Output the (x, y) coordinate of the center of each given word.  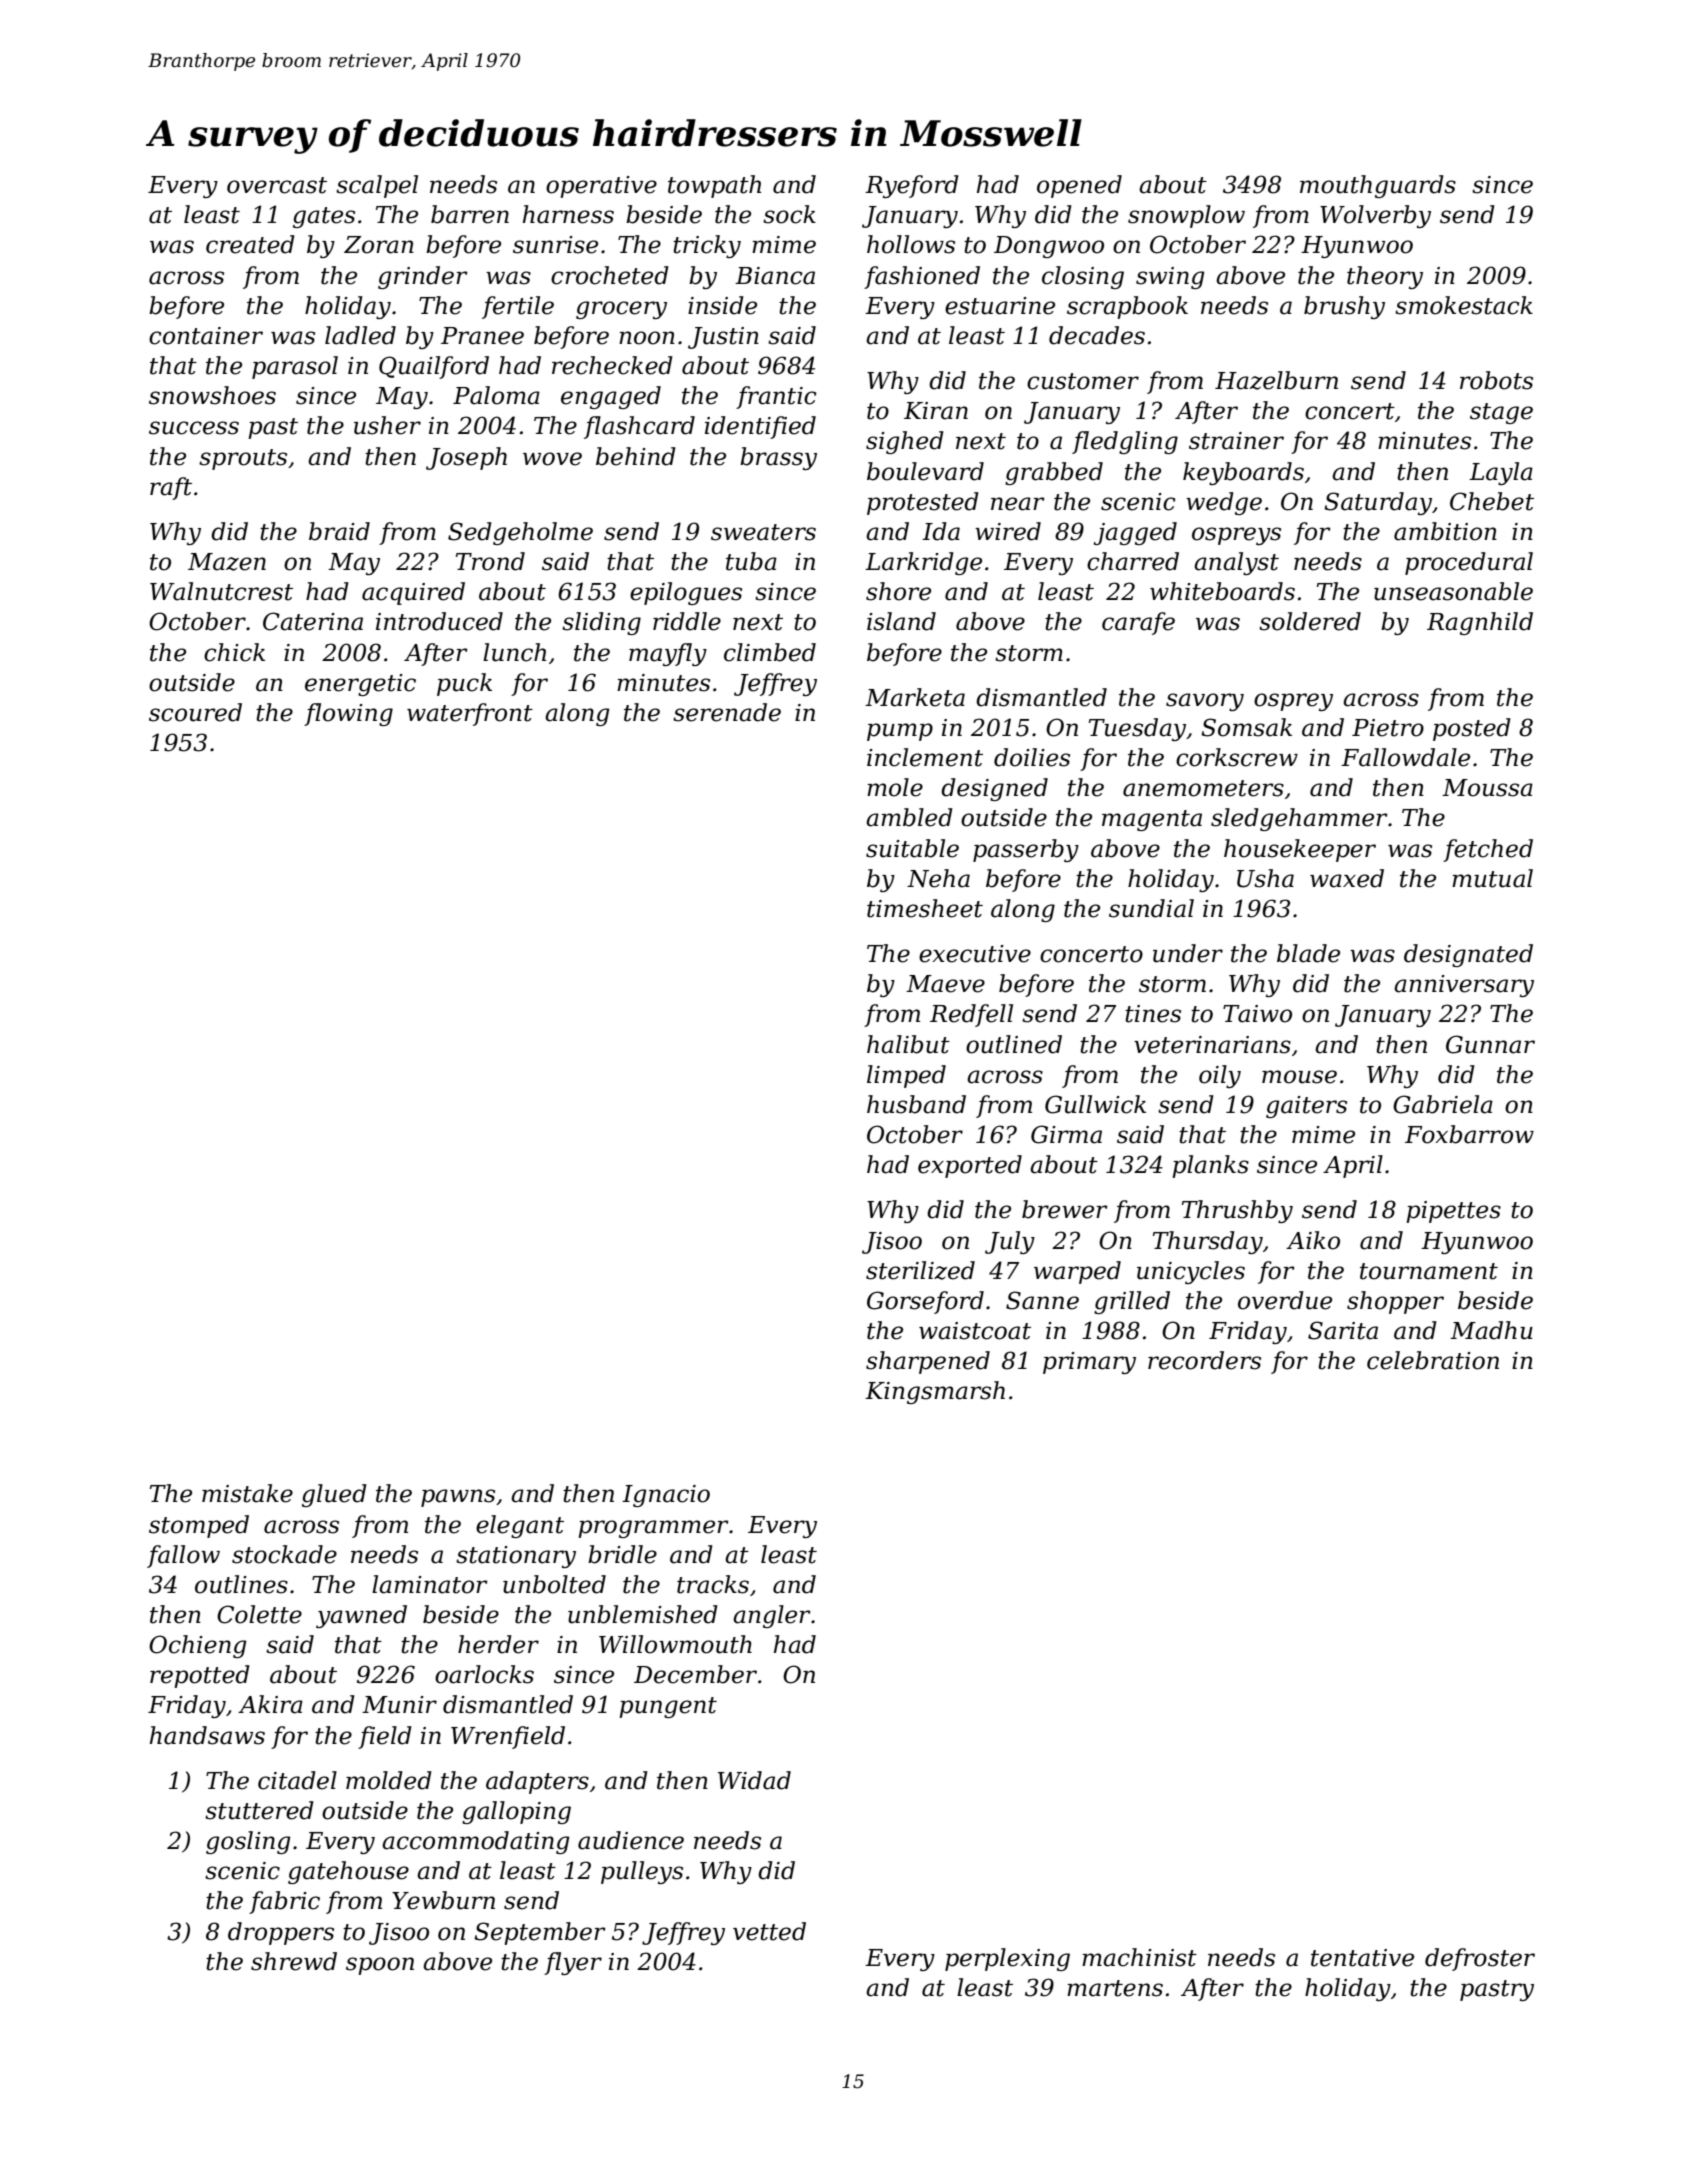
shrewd (294, 1961)
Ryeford (912, 186)
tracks (713, 1584)
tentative (1362, 1958)
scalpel (377, 186)
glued (334, 1495)
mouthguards (1378, 186)
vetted (769, 1931)
